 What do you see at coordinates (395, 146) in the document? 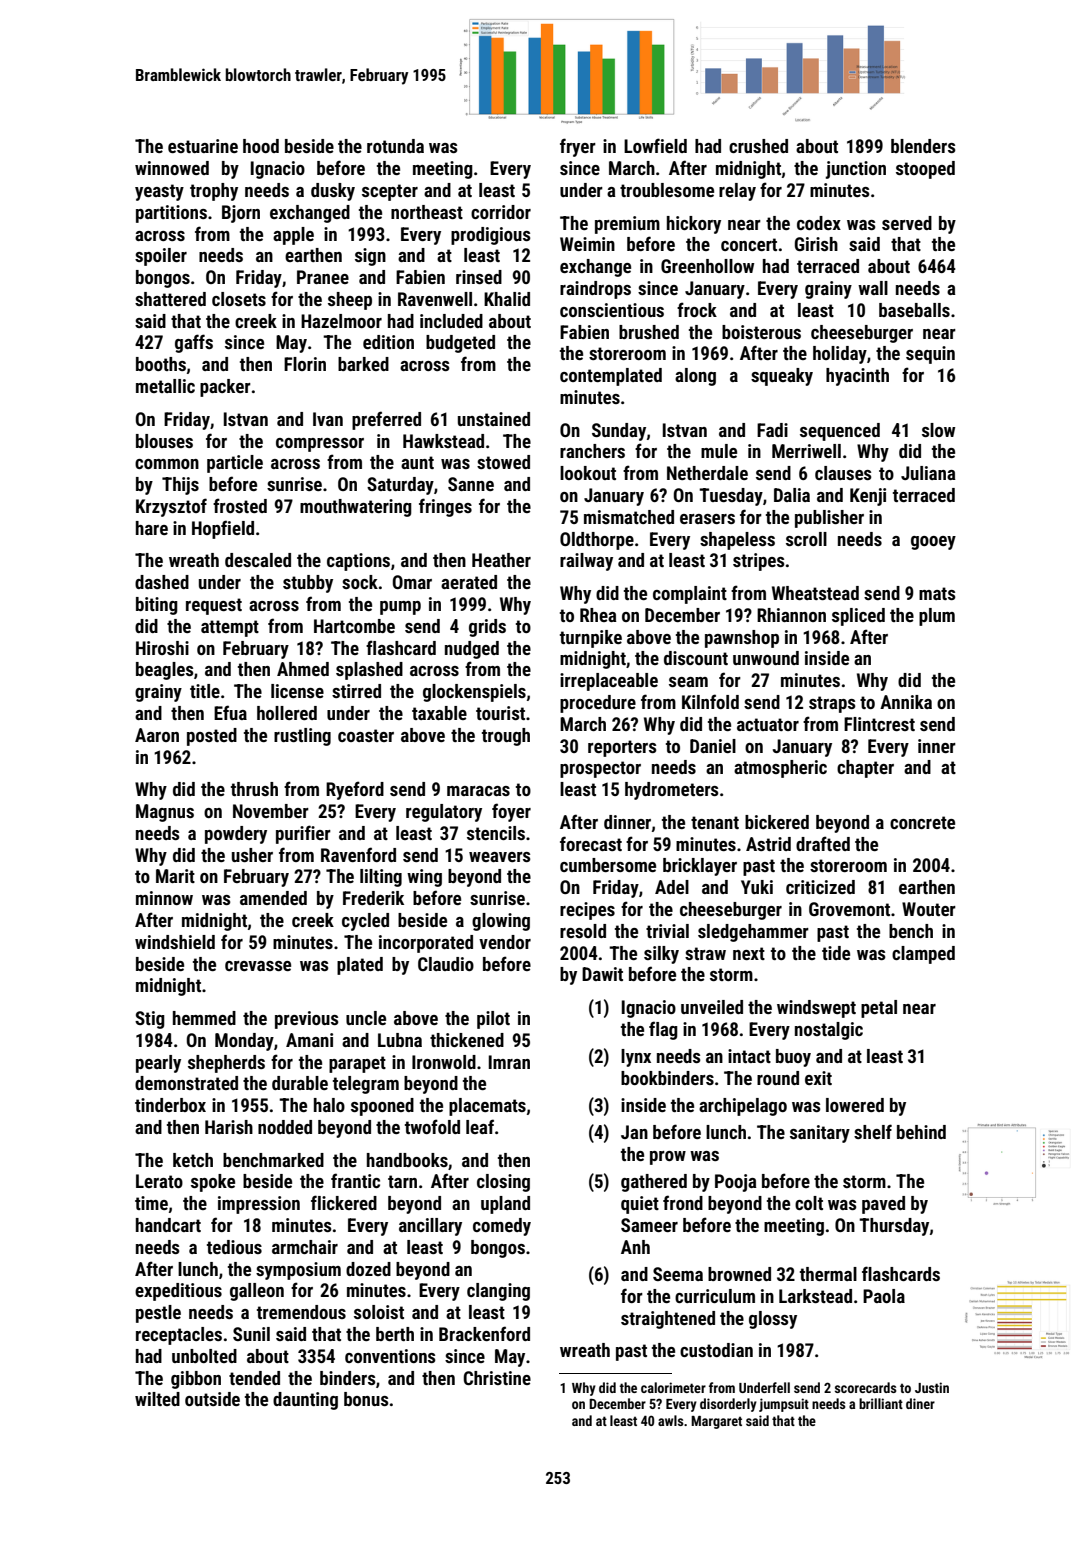
I see `rotunda` at bounding box center [395, 146].
